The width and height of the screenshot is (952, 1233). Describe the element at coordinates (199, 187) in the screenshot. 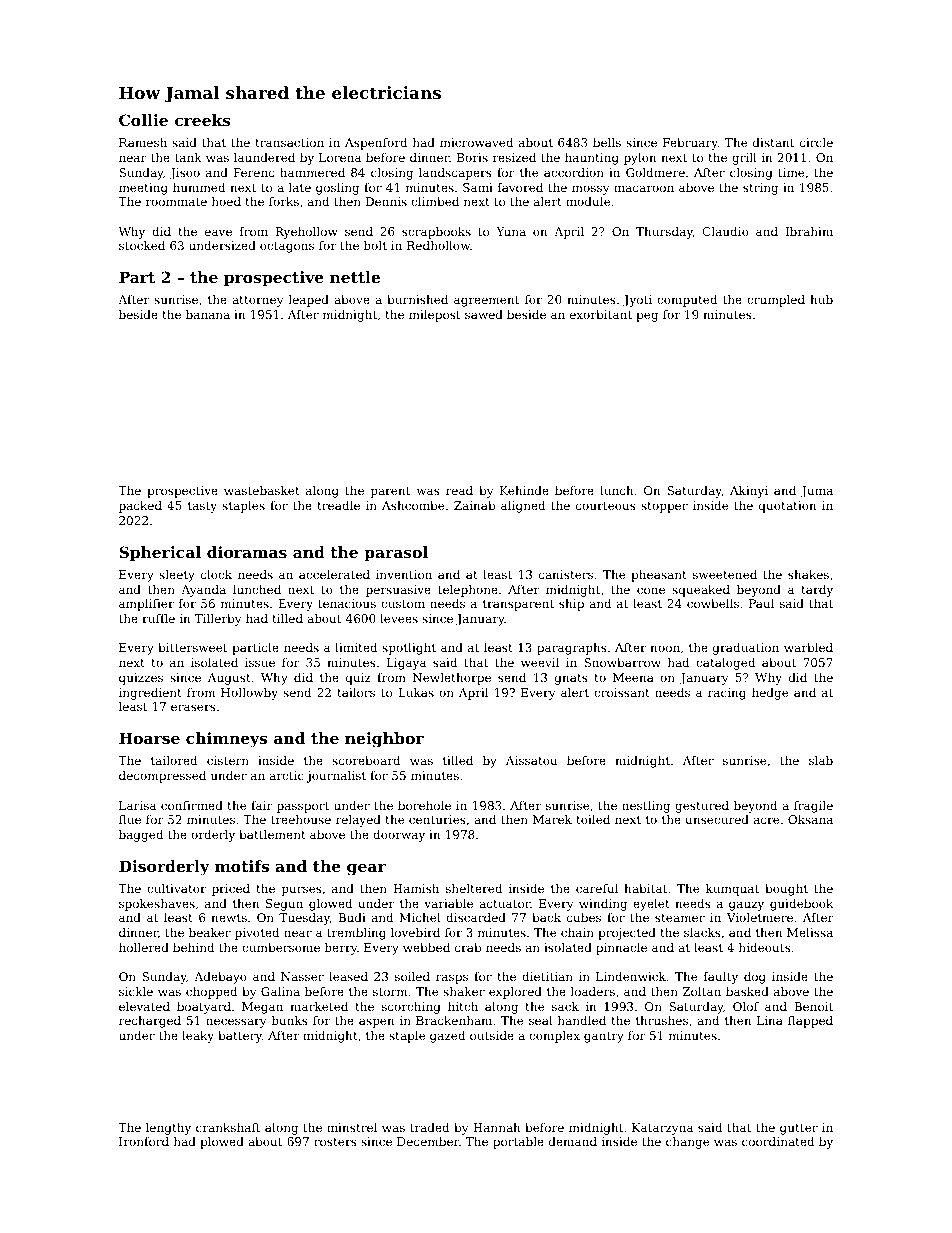

I see `hummed` at that location.
